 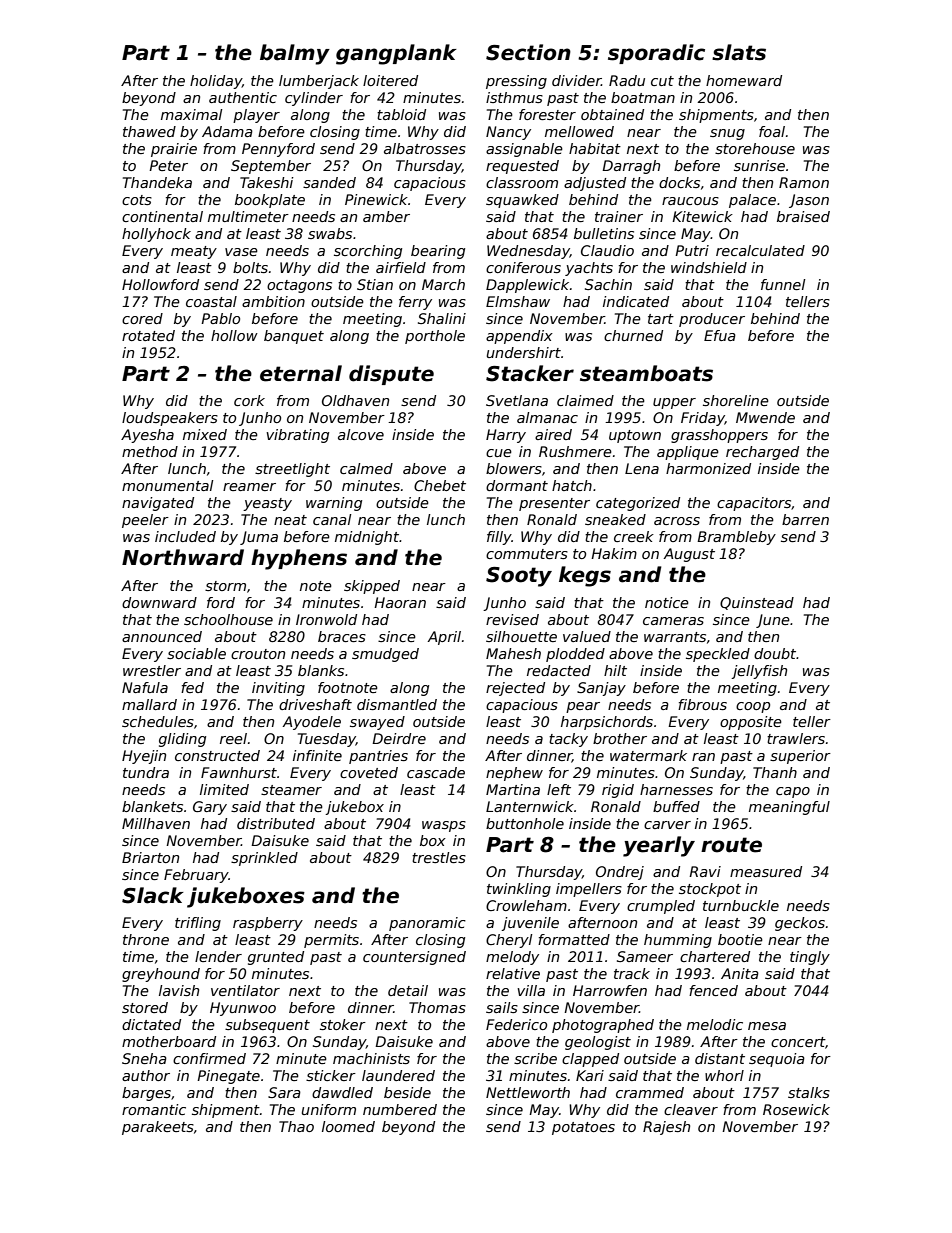 I want to click on foal, so click(x=772, y=131).
